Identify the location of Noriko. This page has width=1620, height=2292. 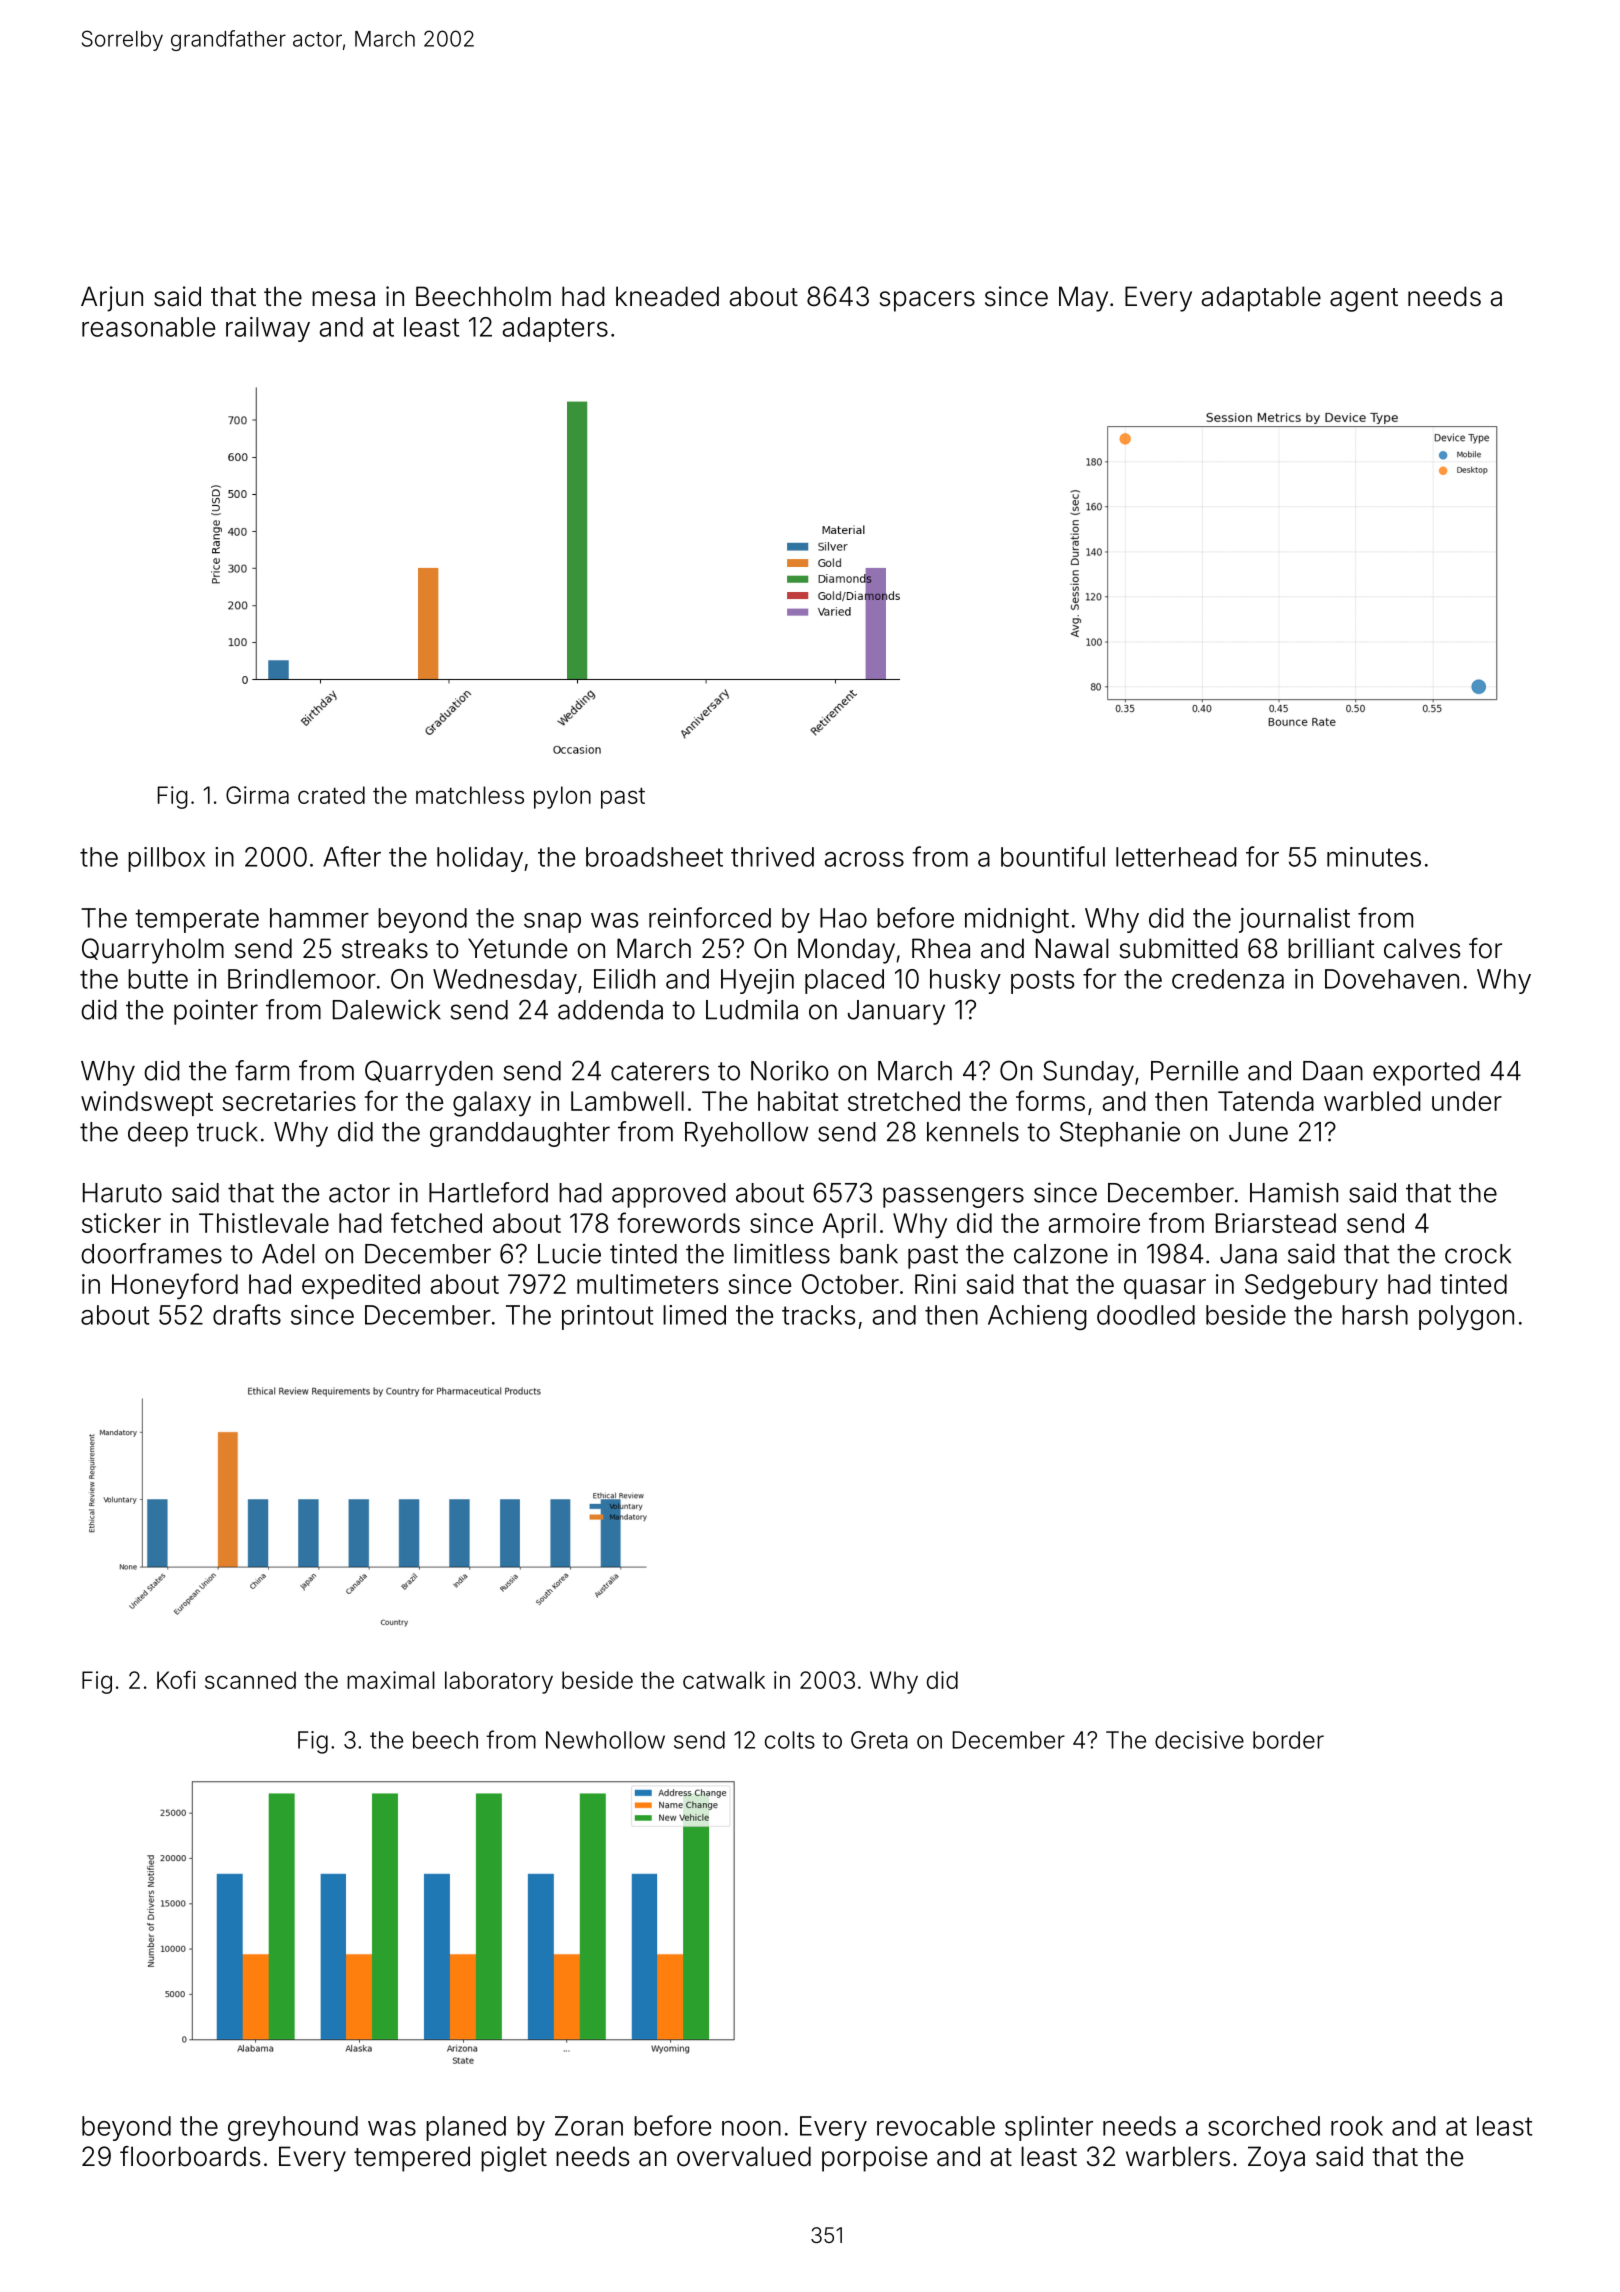
(789, 1070).
